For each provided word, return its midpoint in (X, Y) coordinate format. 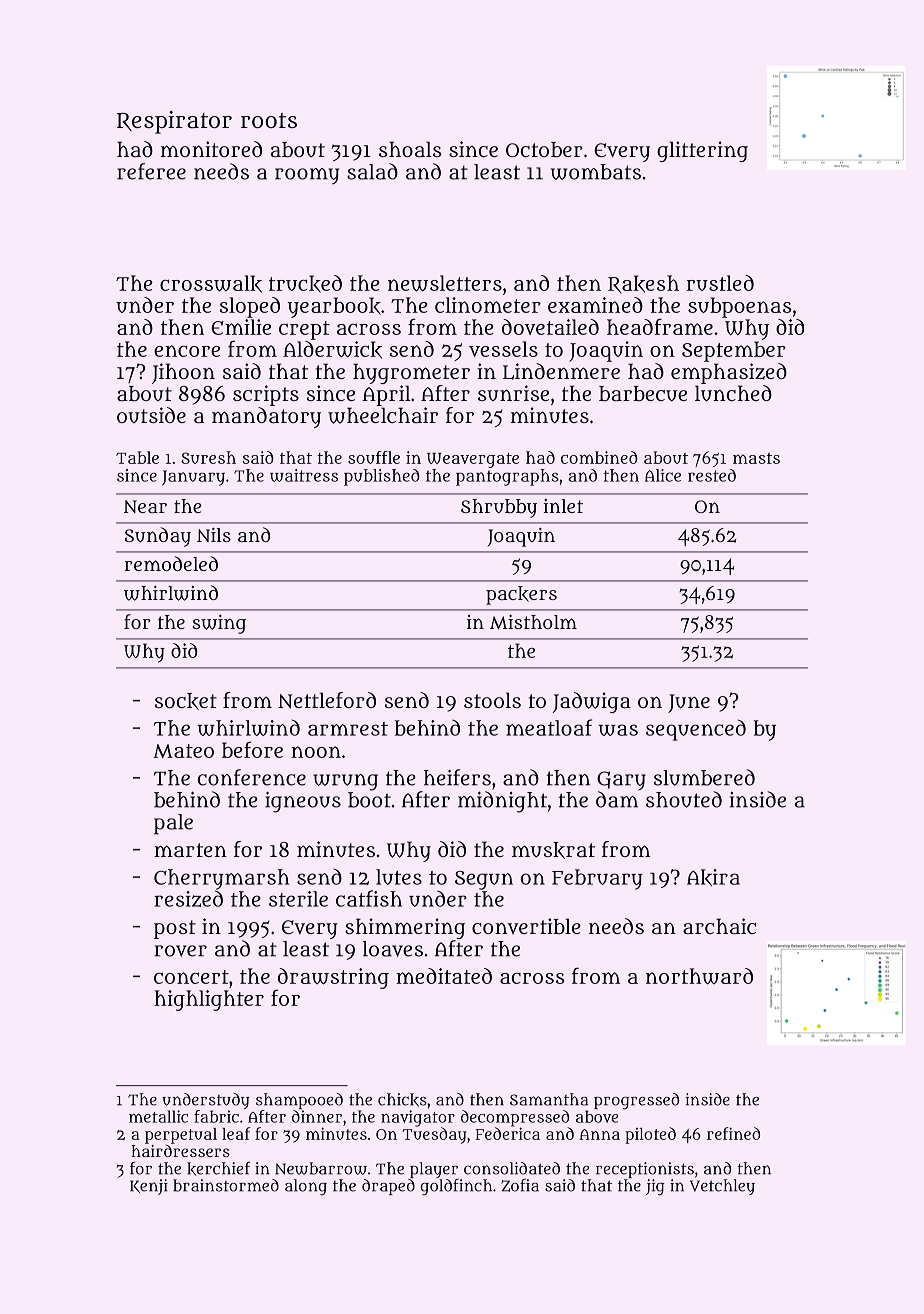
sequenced (696, 730)
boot (369, 800)
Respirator (174, 122)
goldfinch (456, 1187)
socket (186, 701)
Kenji (149, 1187)
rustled (720, 283)
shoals (410, 149)
